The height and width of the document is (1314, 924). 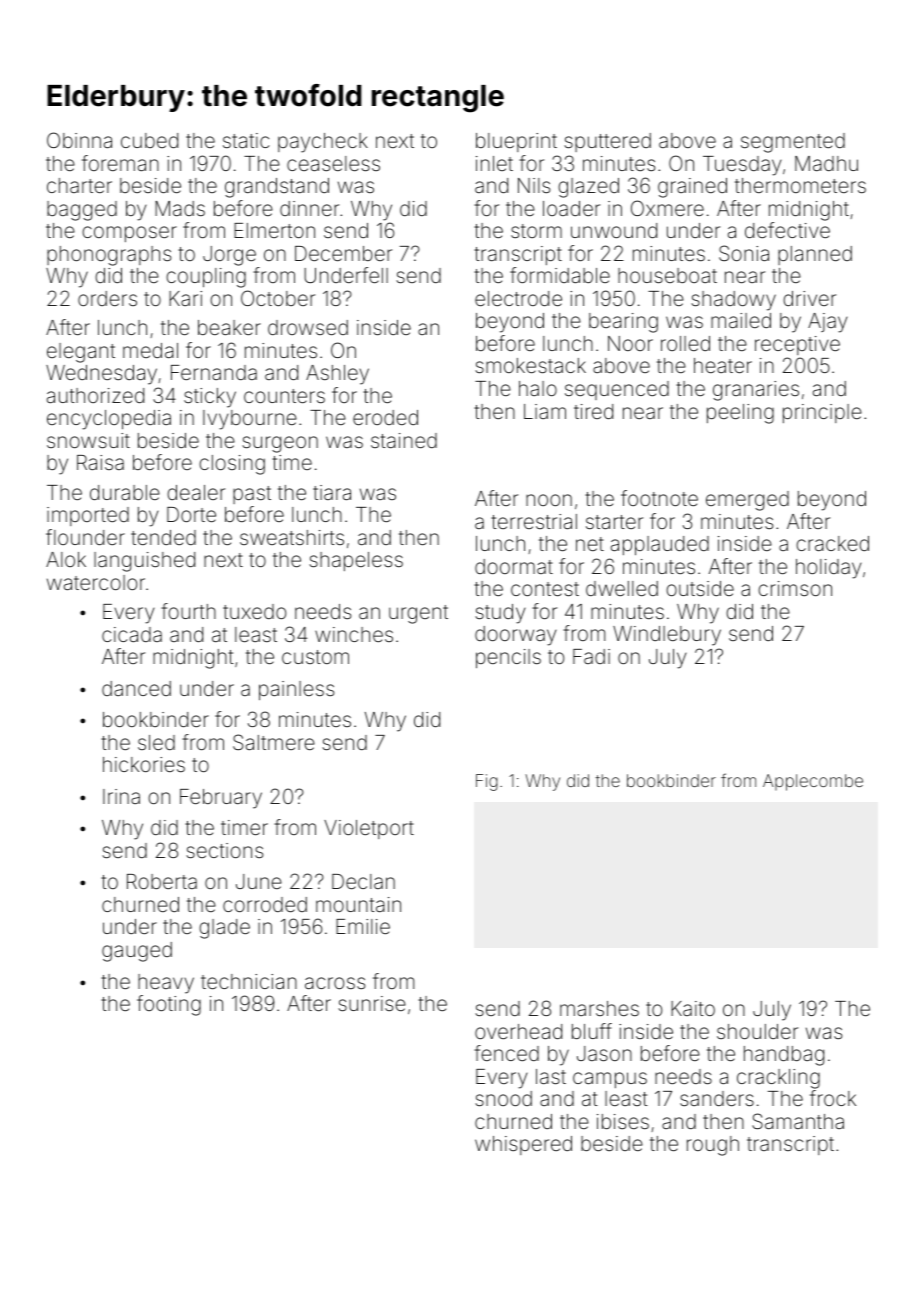 I want to click on footing, so click(x=169, y=1005).
